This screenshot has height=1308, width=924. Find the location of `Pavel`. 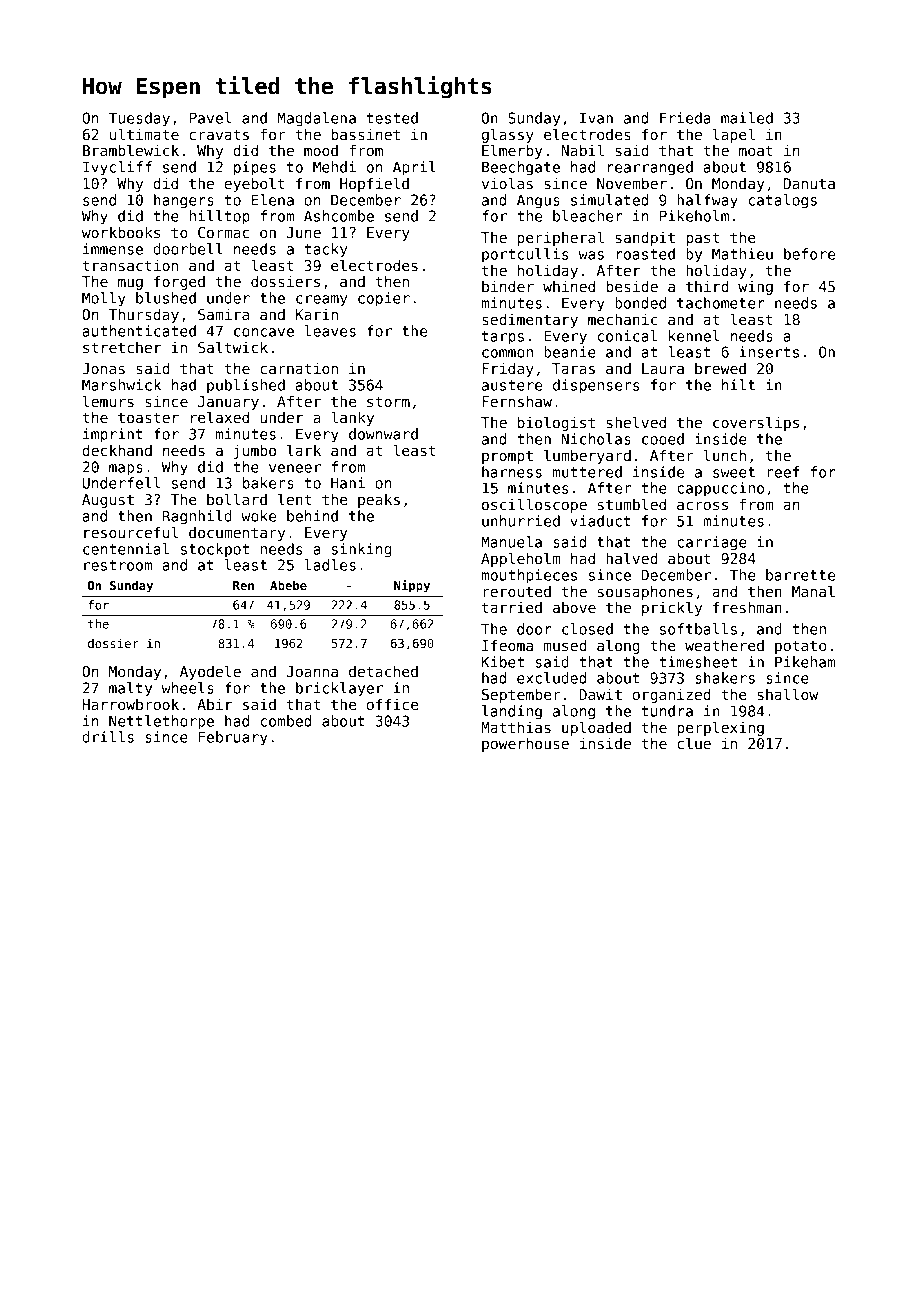

Pavel is located at coordinates (210, 118).
